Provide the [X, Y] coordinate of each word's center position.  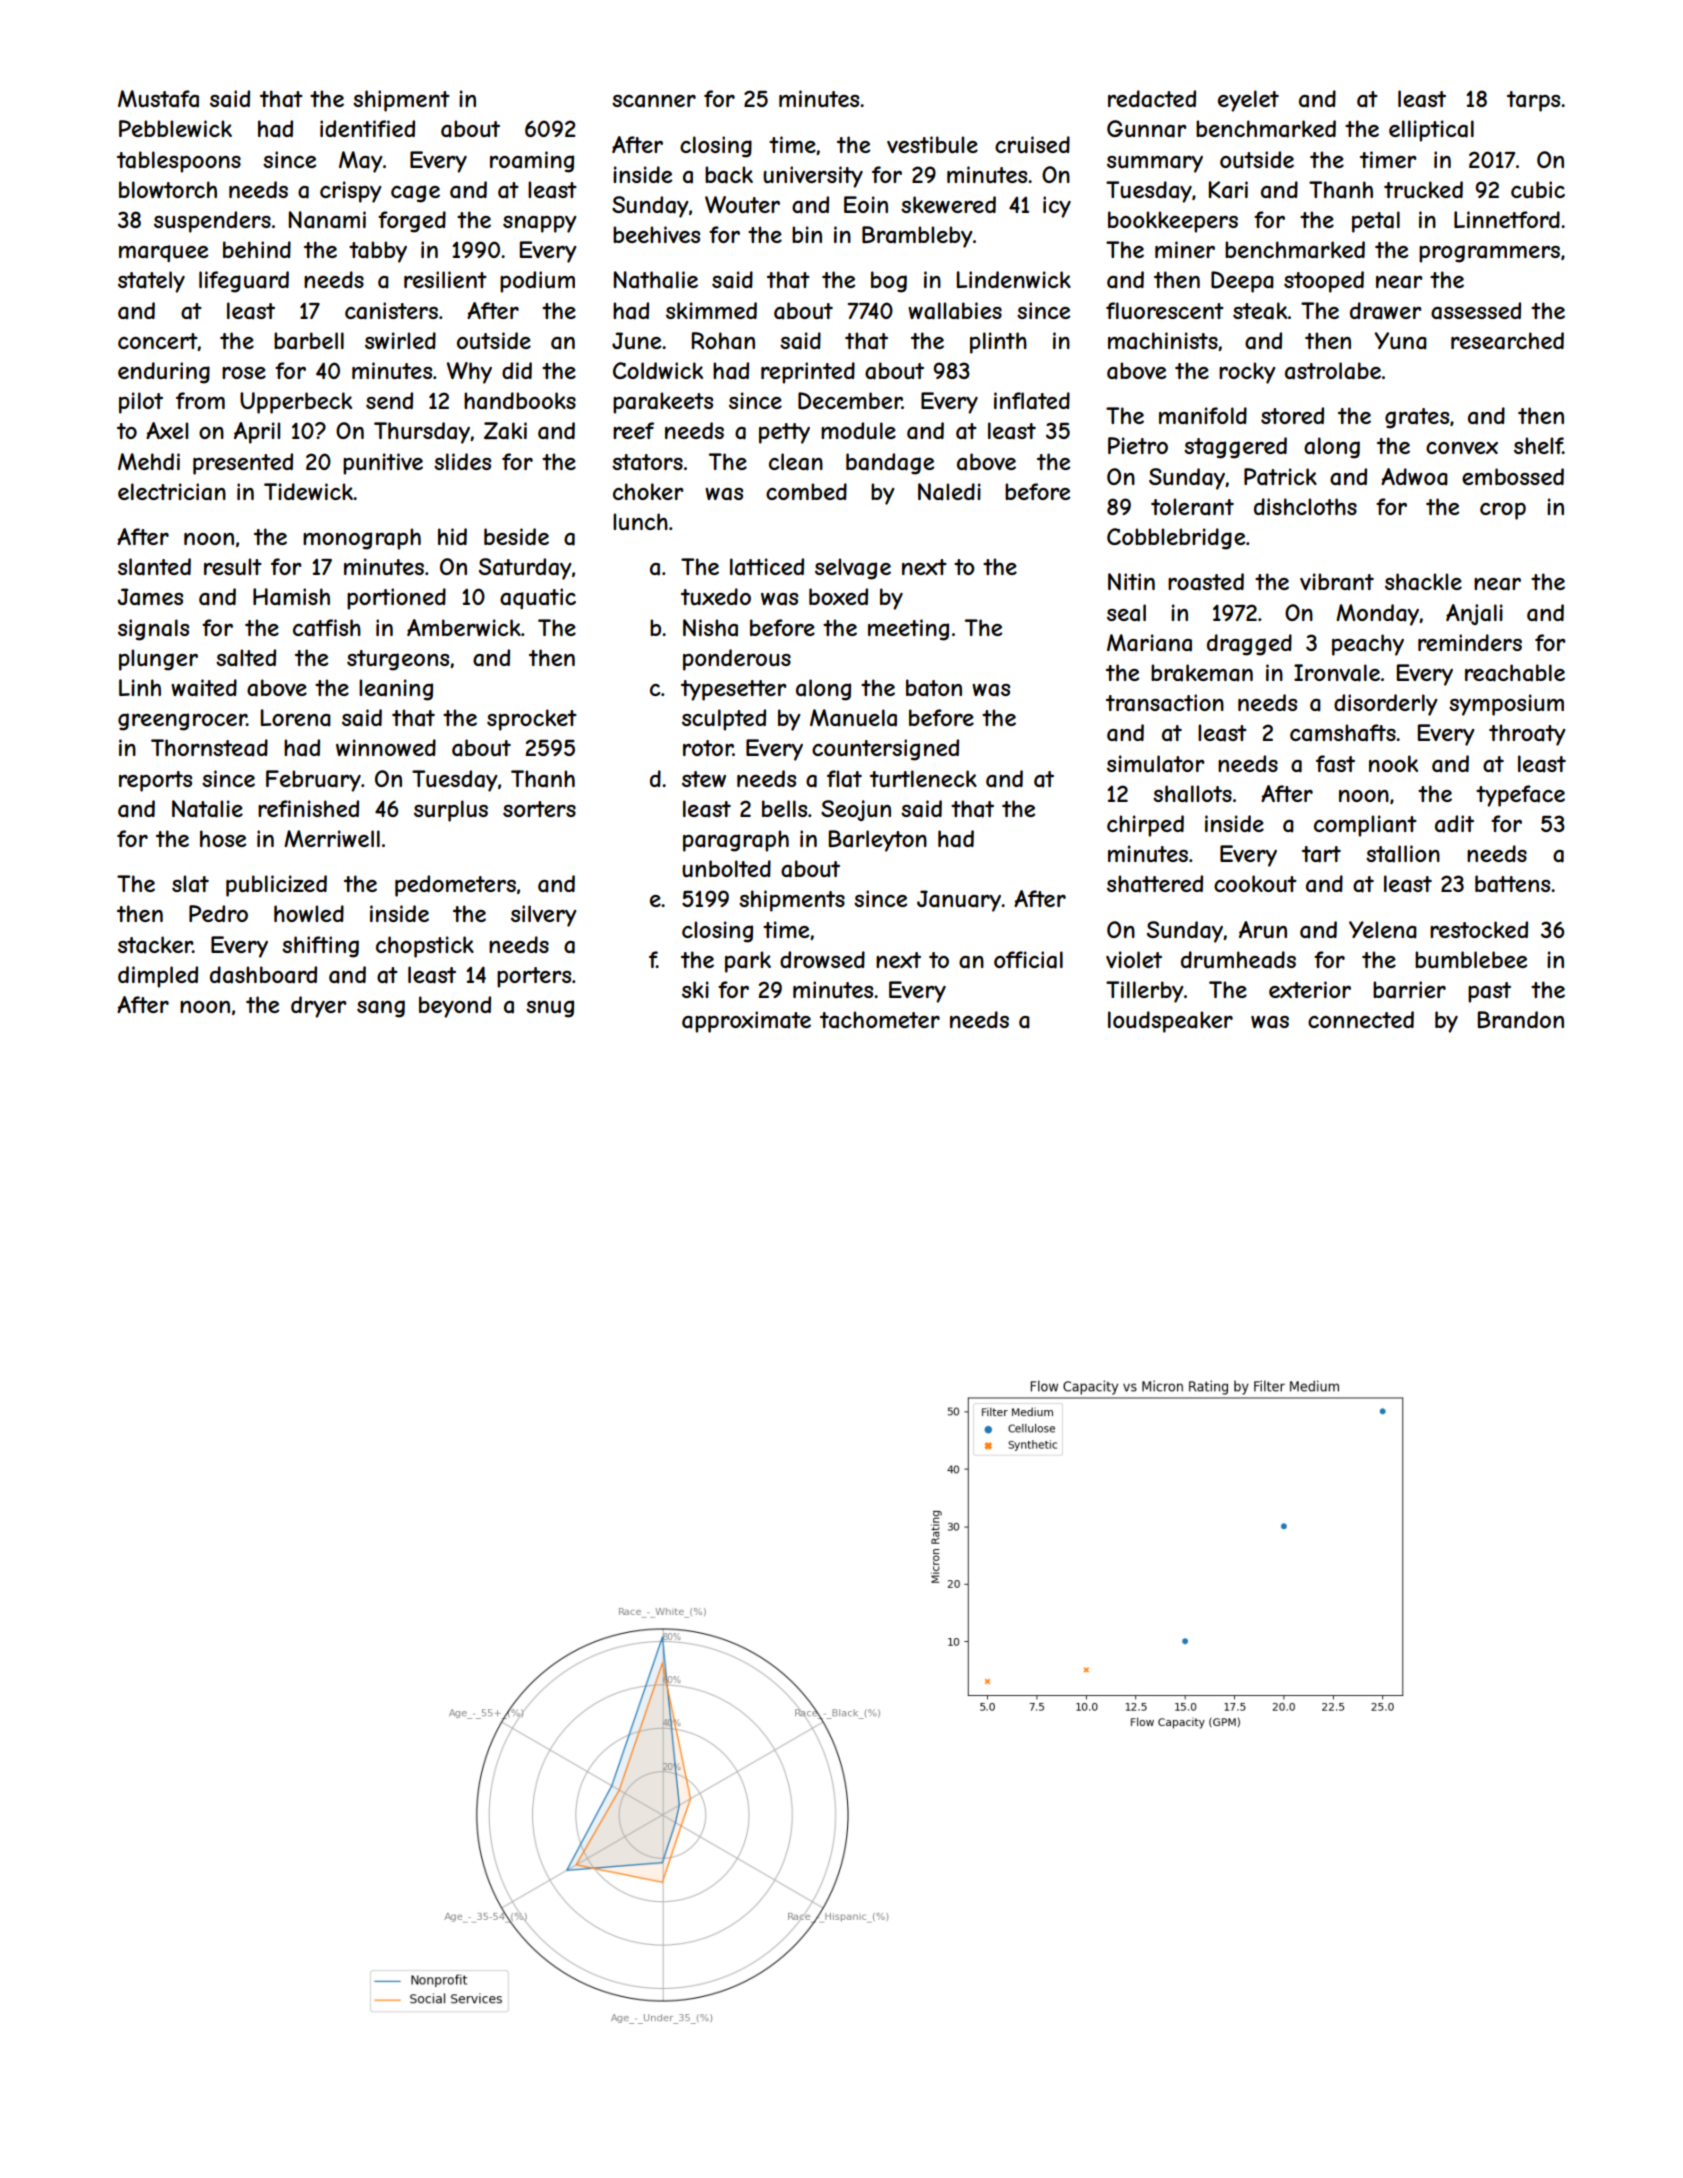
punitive [383, 464]
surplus [451, 811]
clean [796, 462]
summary [1155, 164]
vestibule [932, 144]
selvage [853, 569]
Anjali [1474, 614]
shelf [1538, 445]
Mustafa [158, 99]
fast [1335, 764]
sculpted [724, 720]
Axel [167, 430]
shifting [320, 947]
